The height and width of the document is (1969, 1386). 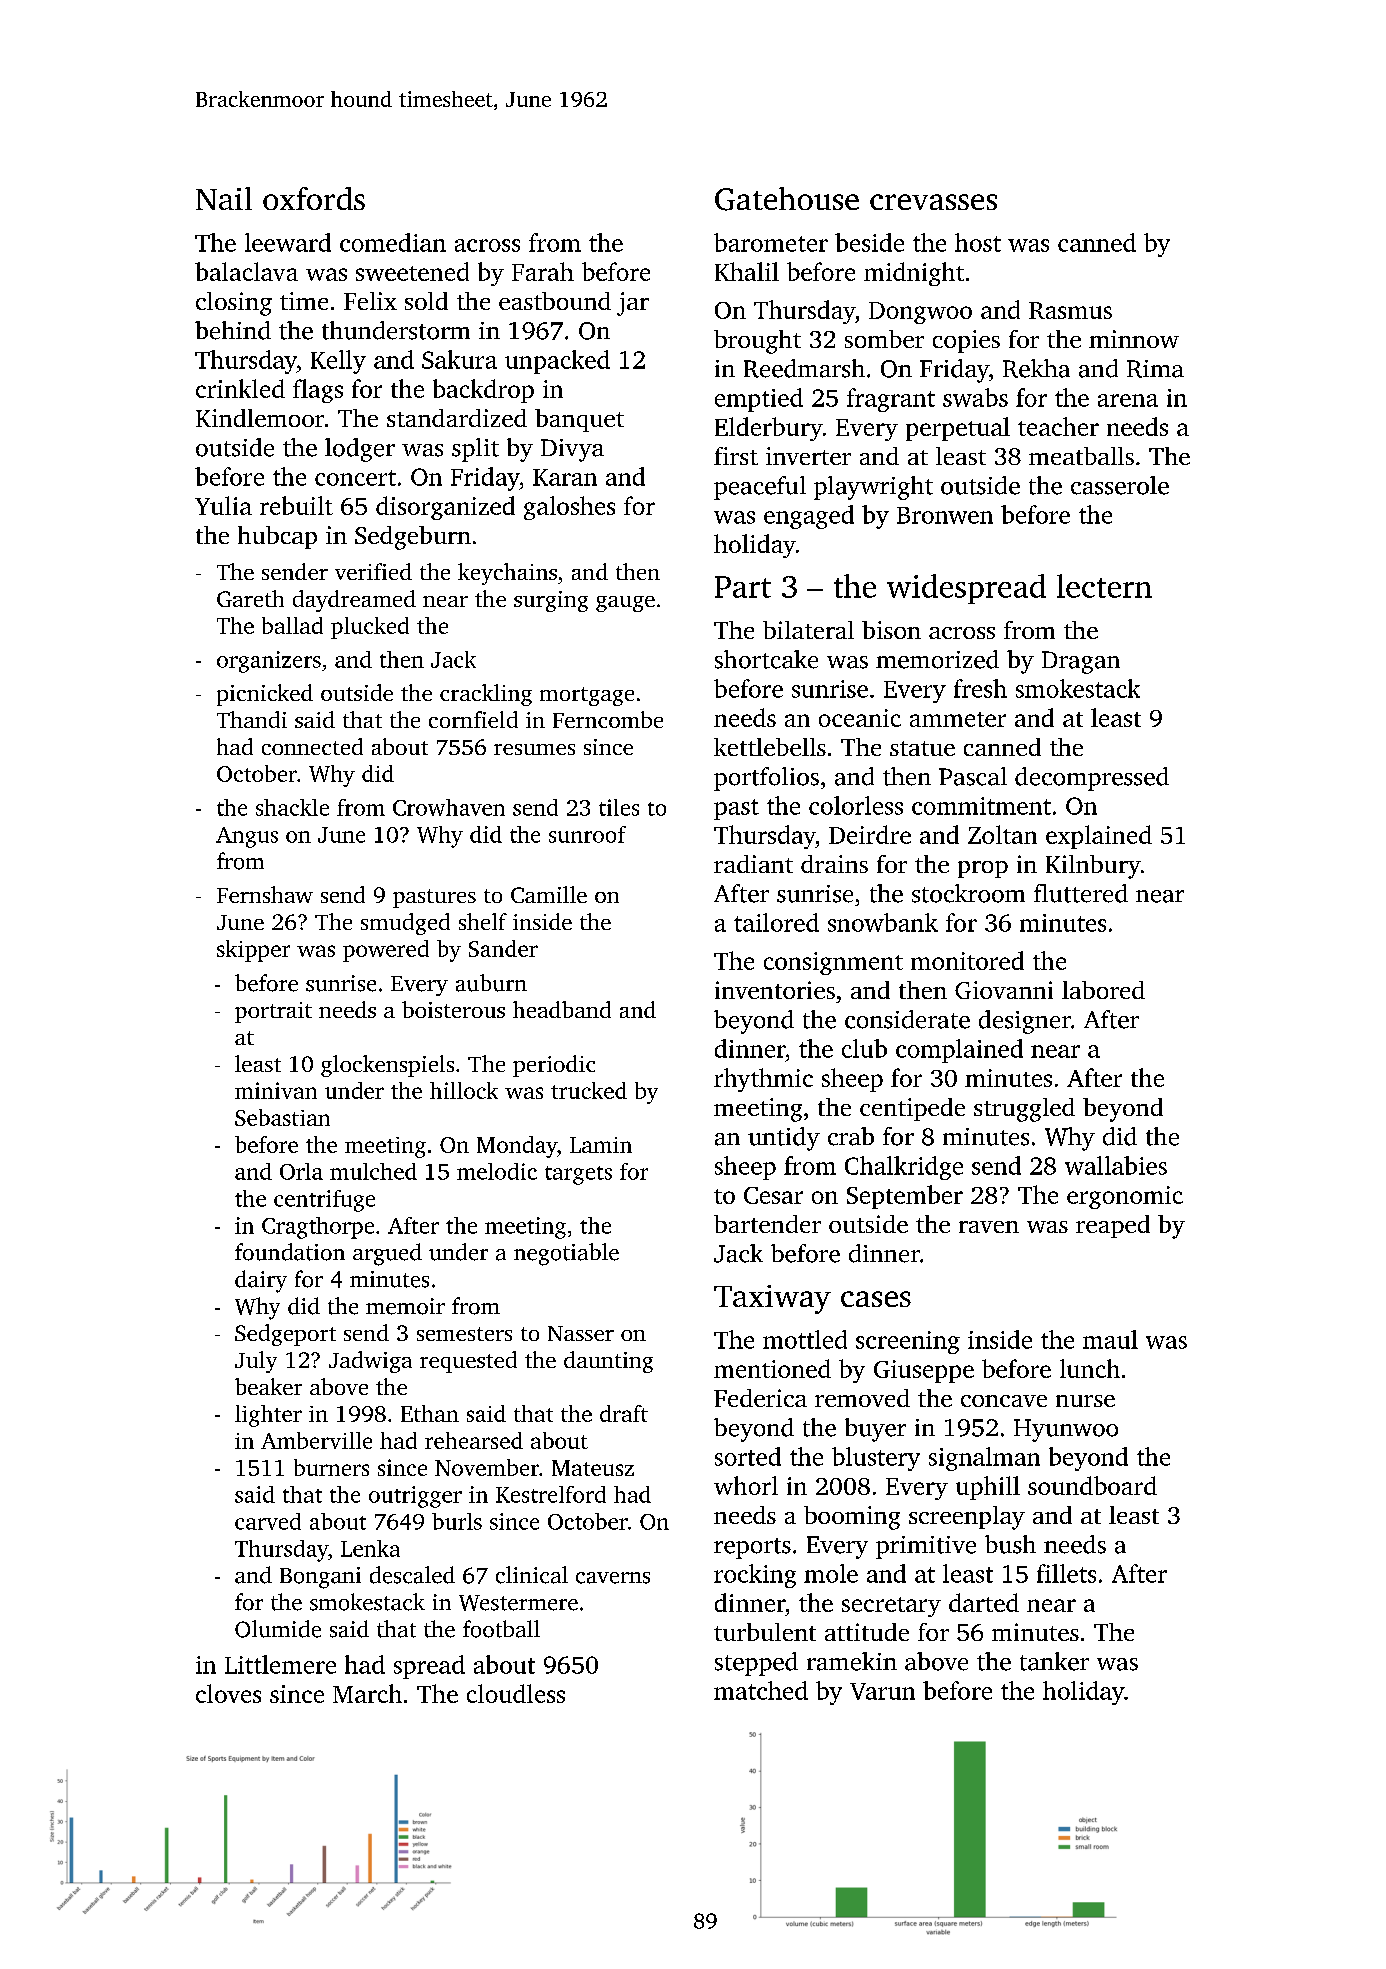 I want to click on Ethan, so click(x=430, y=1413).
